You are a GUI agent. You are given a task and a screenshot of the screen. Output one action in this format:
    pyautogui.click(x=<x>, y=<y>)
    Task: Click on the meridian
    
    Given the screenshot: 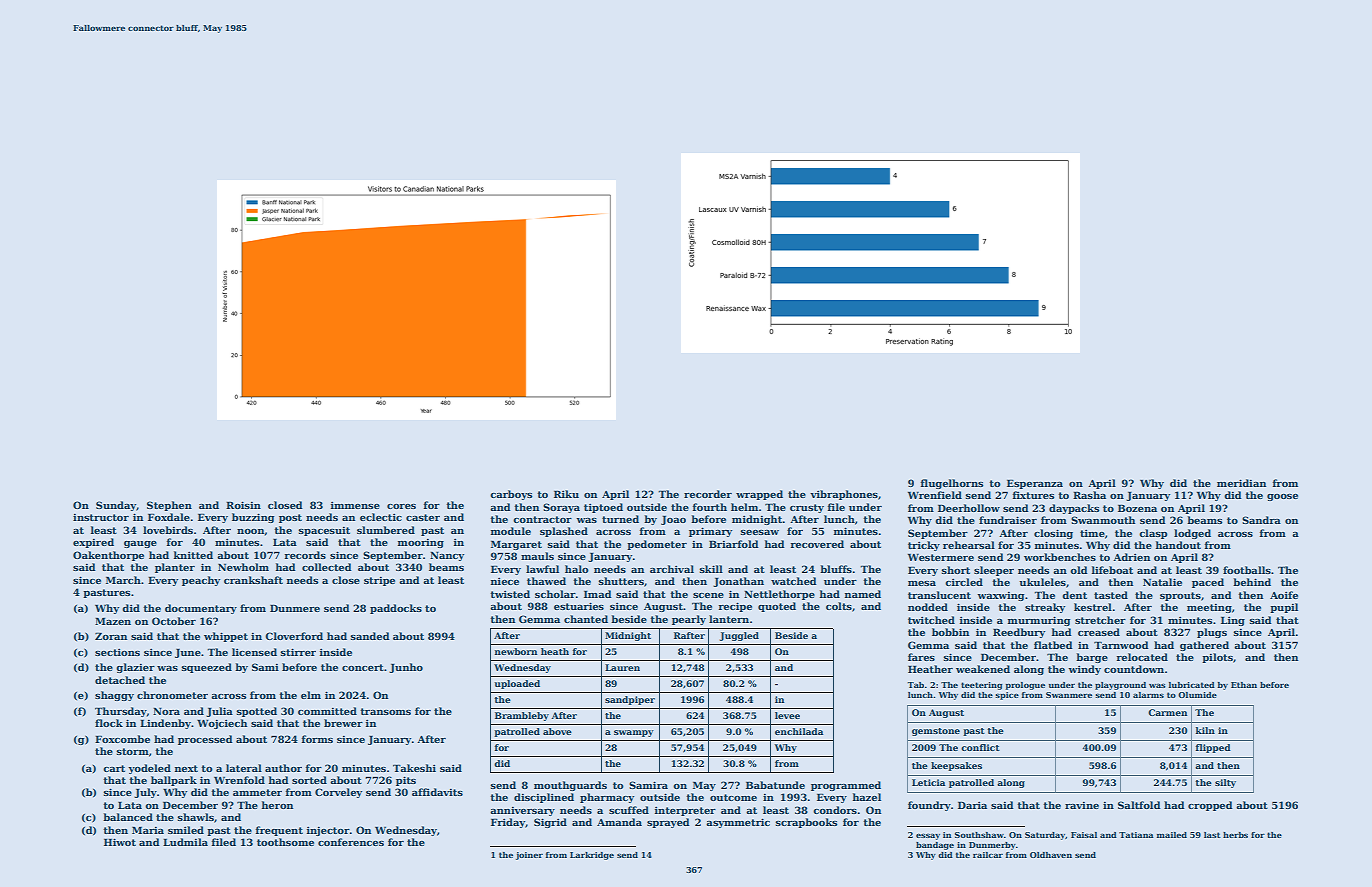 What is the action you would take?
    pyautogui.click(x=1241, y=483)
